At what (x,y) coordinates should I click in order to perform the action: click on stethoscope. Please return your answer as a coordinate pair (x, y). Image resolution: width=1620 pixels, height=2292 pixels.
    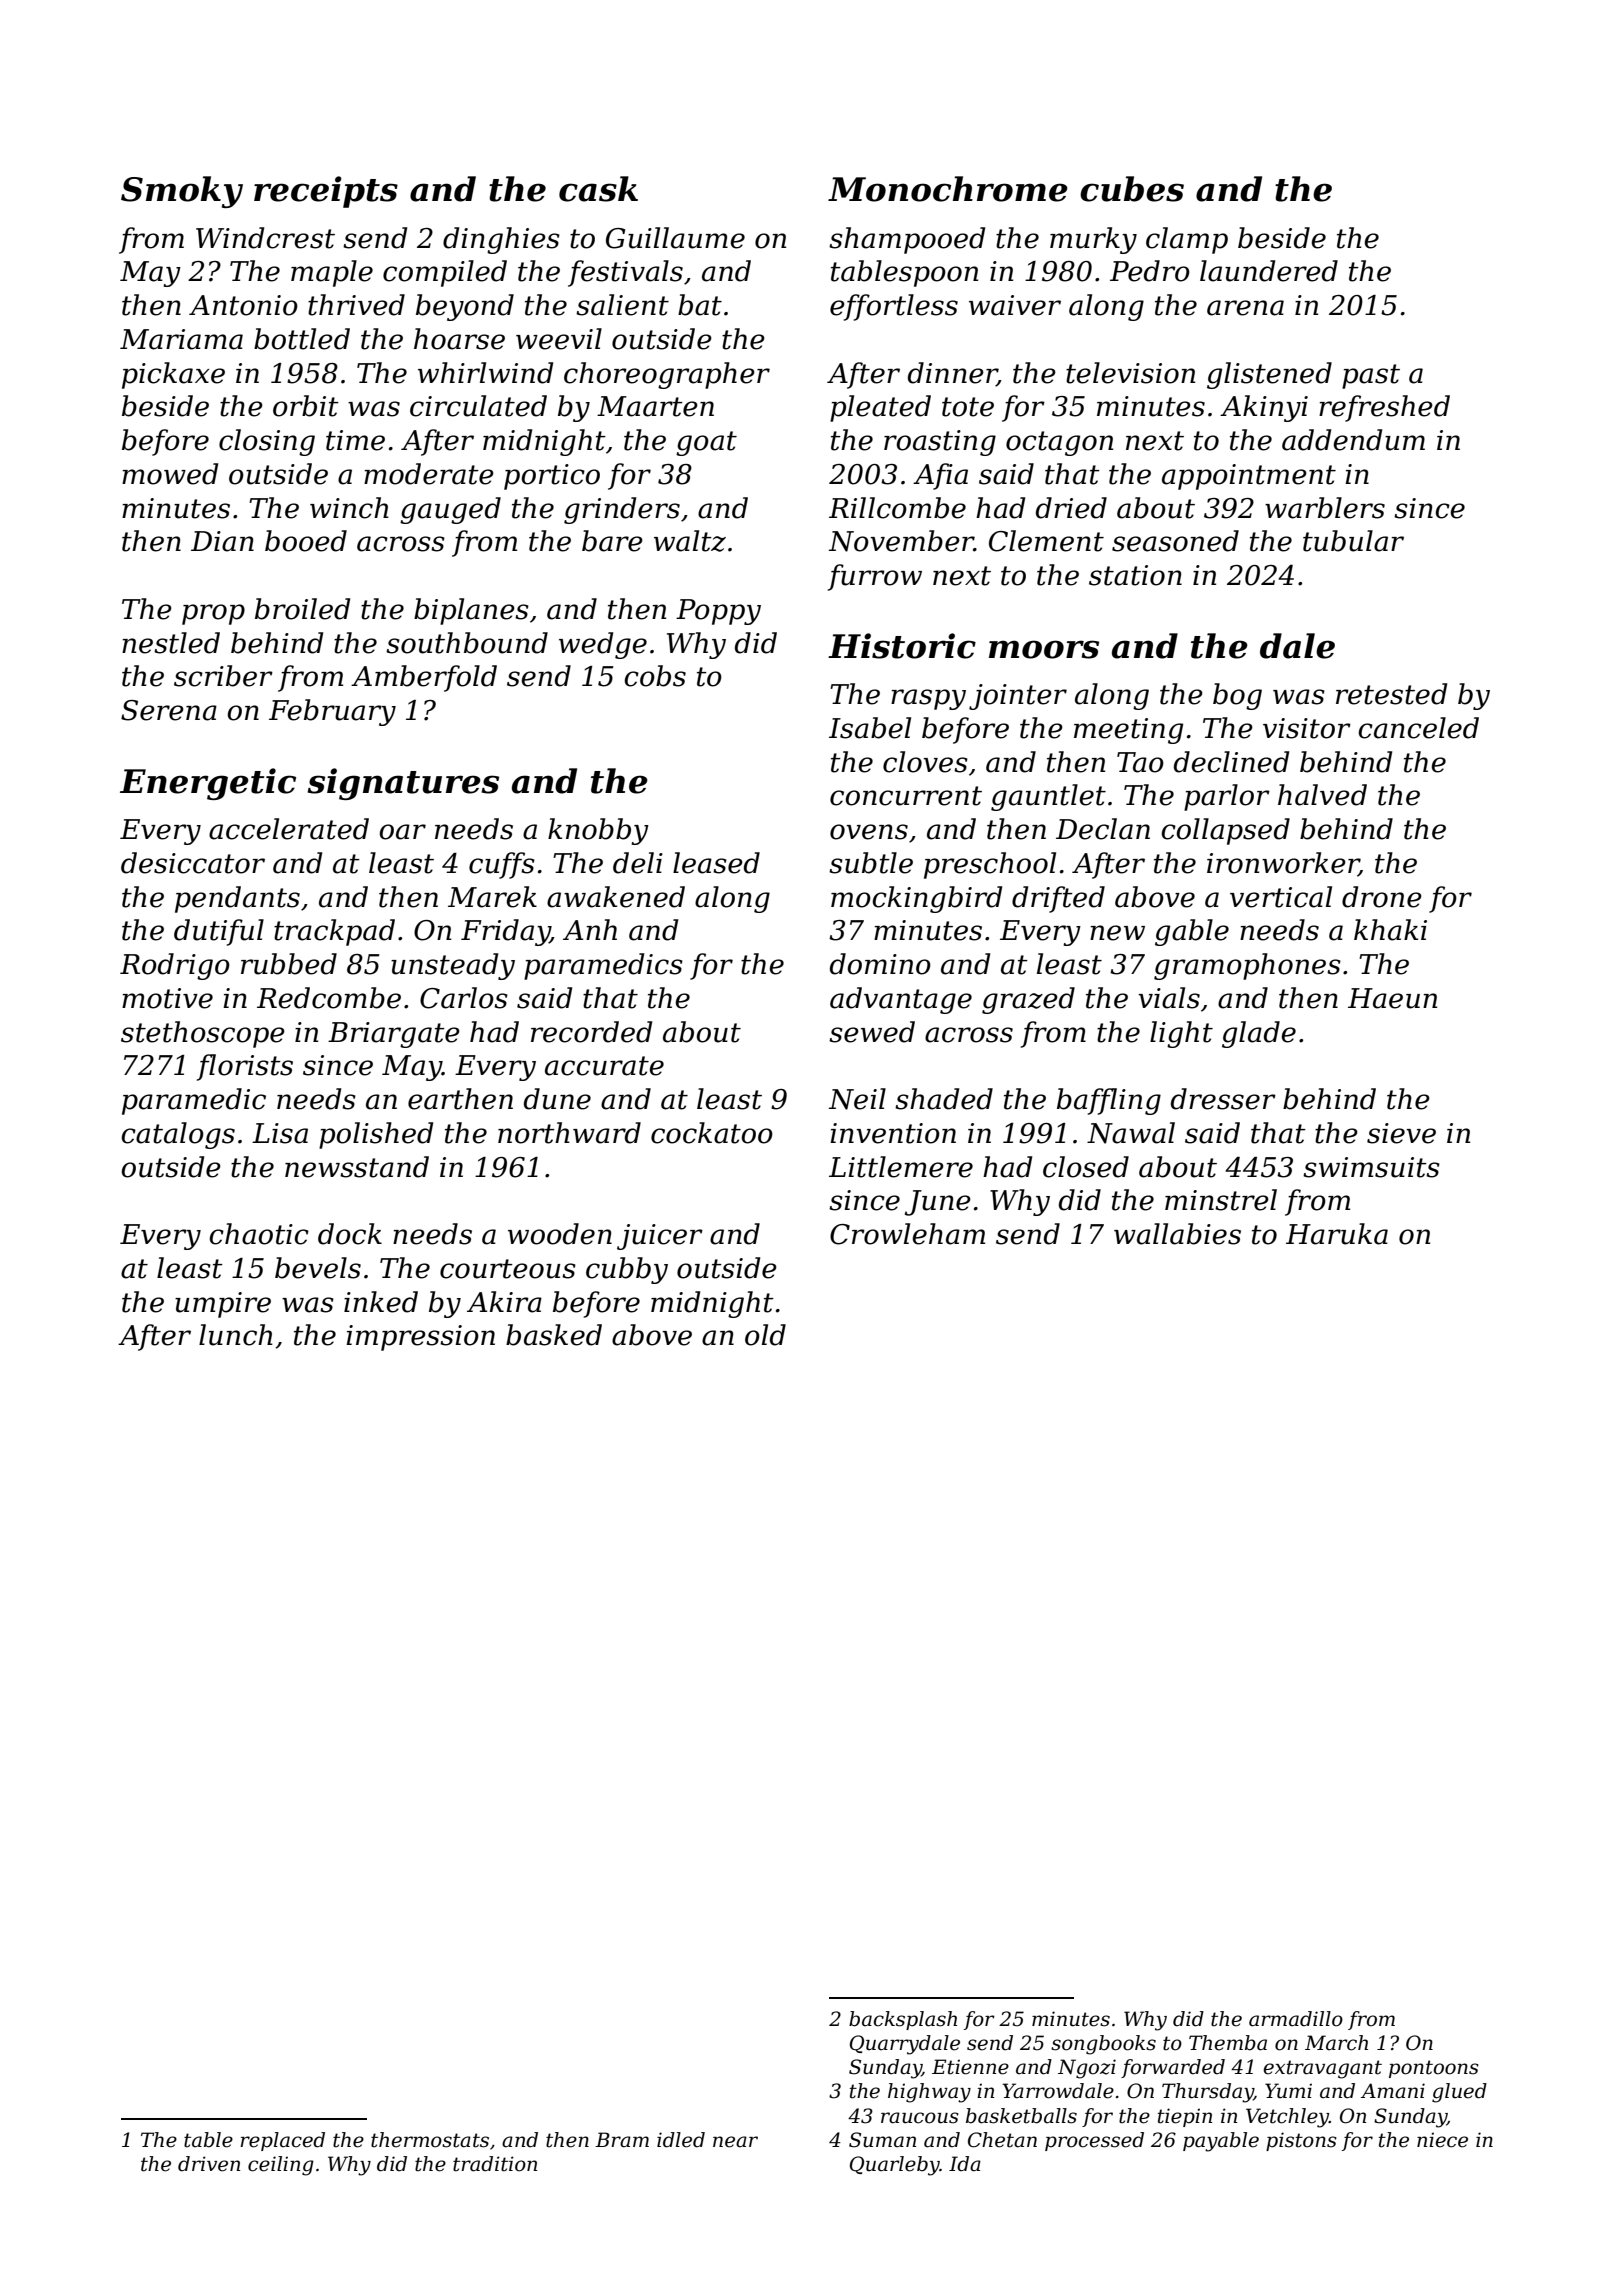
    Looking at the image, I should click on (203, 1034).
